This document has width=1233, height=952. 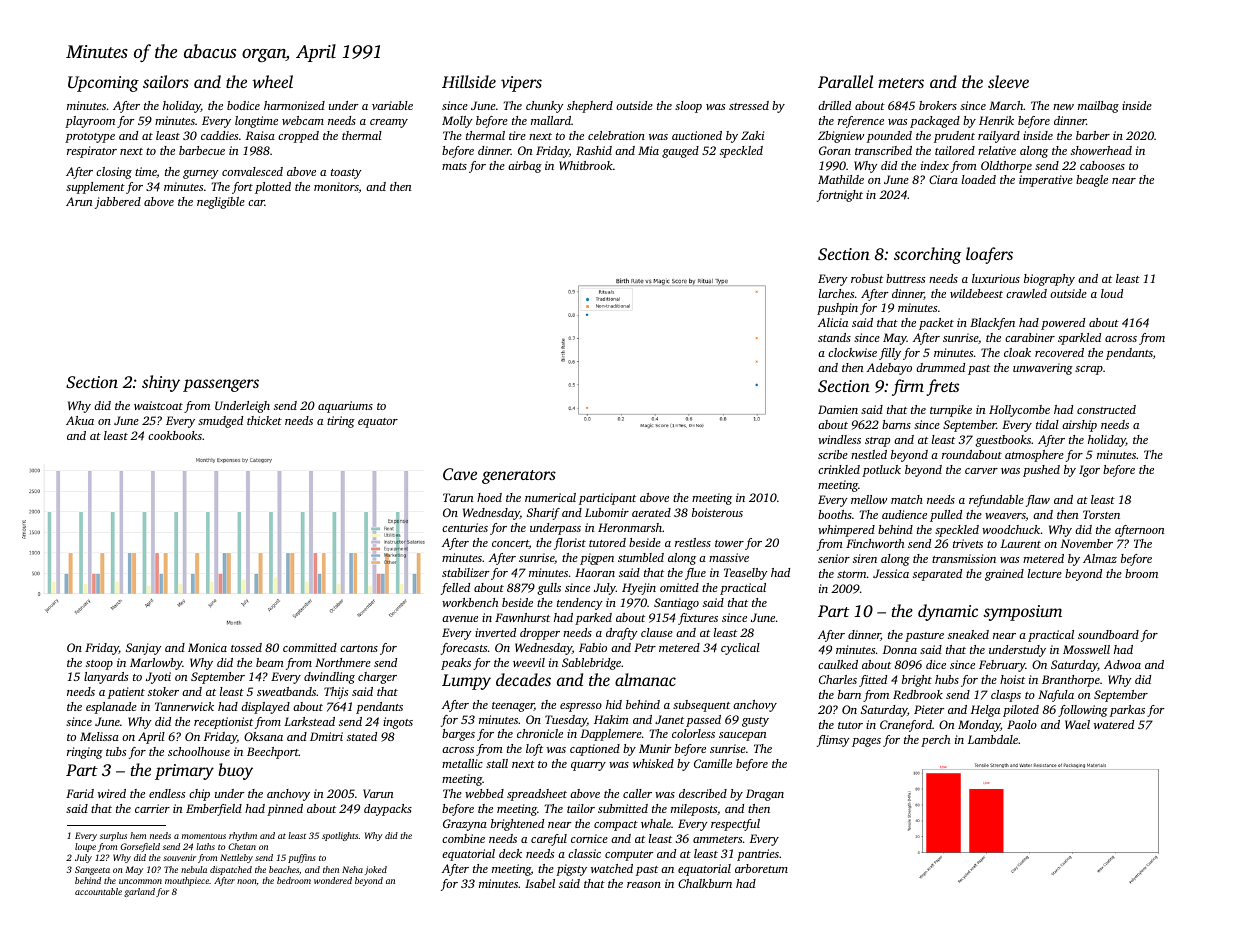 What do you see at coordinates (839, 439) in the document?
I see `windless` at bounding box center [839, 439].
